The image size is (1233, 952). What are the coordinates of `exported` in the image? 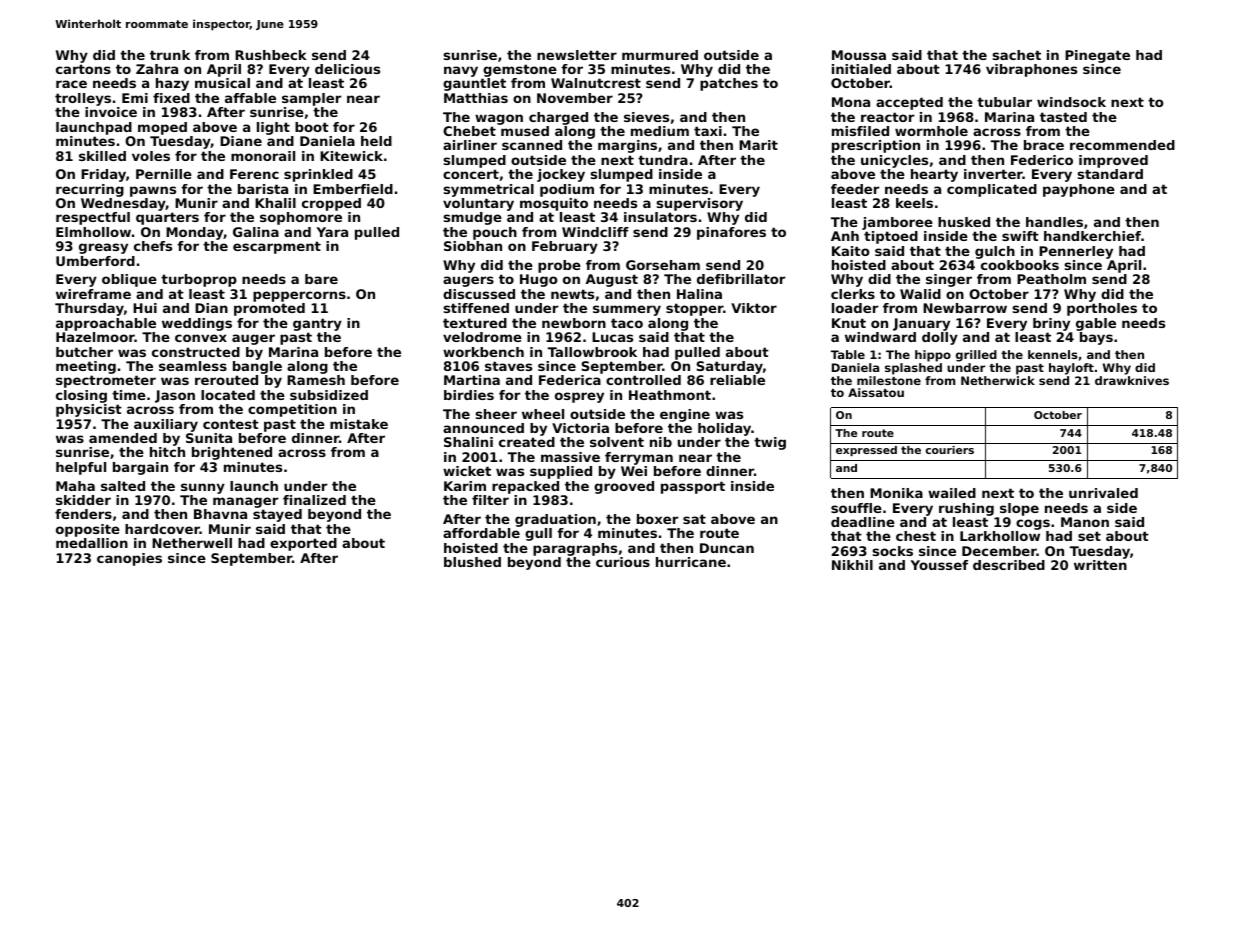 It's located at (303, 544).
